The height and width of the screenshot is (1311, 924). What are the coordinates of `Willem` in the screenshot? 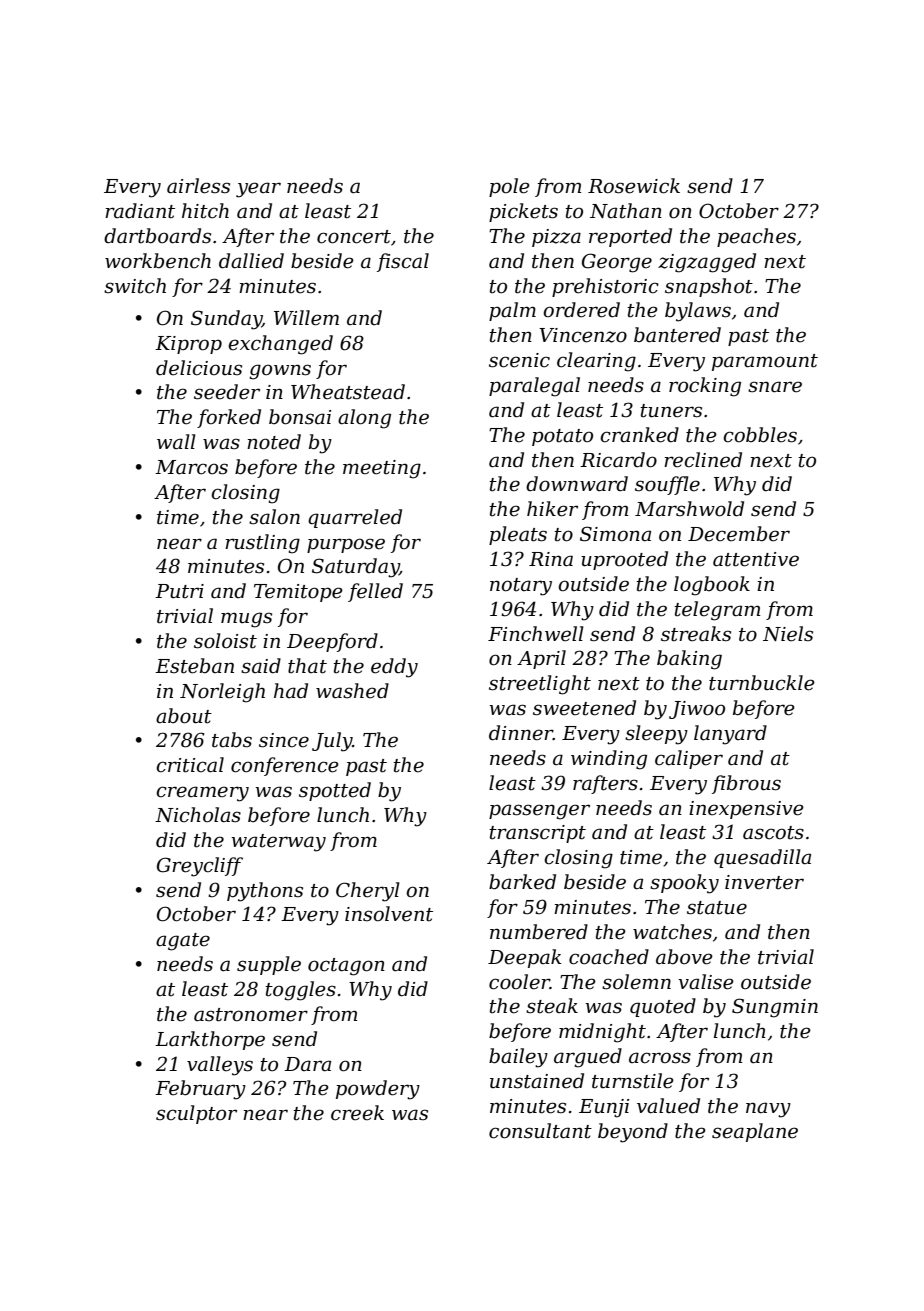 It's located at (306, 318).
